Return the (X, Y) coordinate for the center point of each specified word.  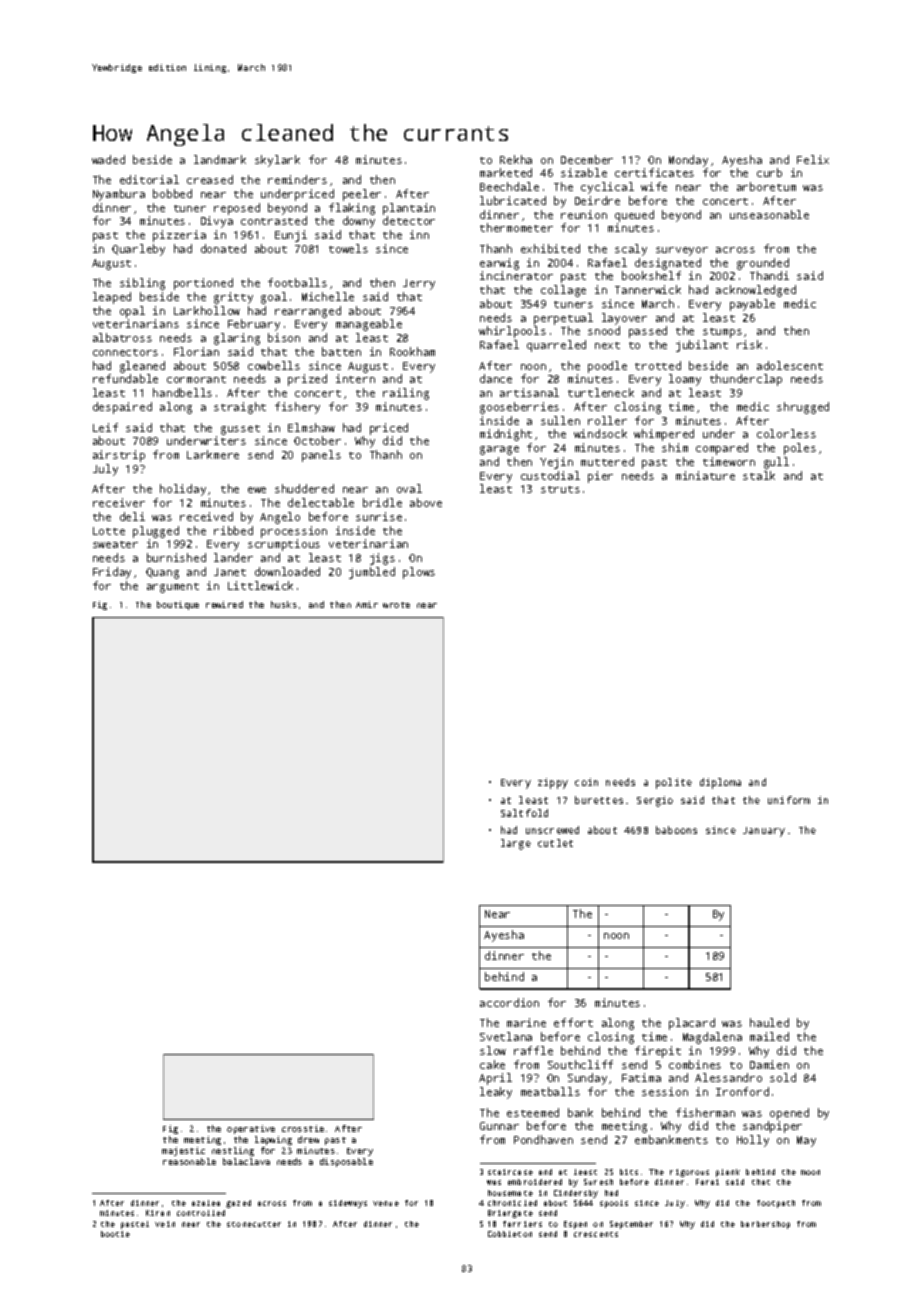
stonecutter (254, 1224)
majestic (183, 1151)
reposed (237, 209)
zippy (553, 783)
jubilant (702, 346)
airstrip (119, 456)
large (516, 844)
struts (560, 489)
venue (386, 1203)
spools (614, 1204)
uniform (789, 800)
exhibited (550, 248)
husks (284, 604)
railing (406, 394)
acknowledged (756, 291)
